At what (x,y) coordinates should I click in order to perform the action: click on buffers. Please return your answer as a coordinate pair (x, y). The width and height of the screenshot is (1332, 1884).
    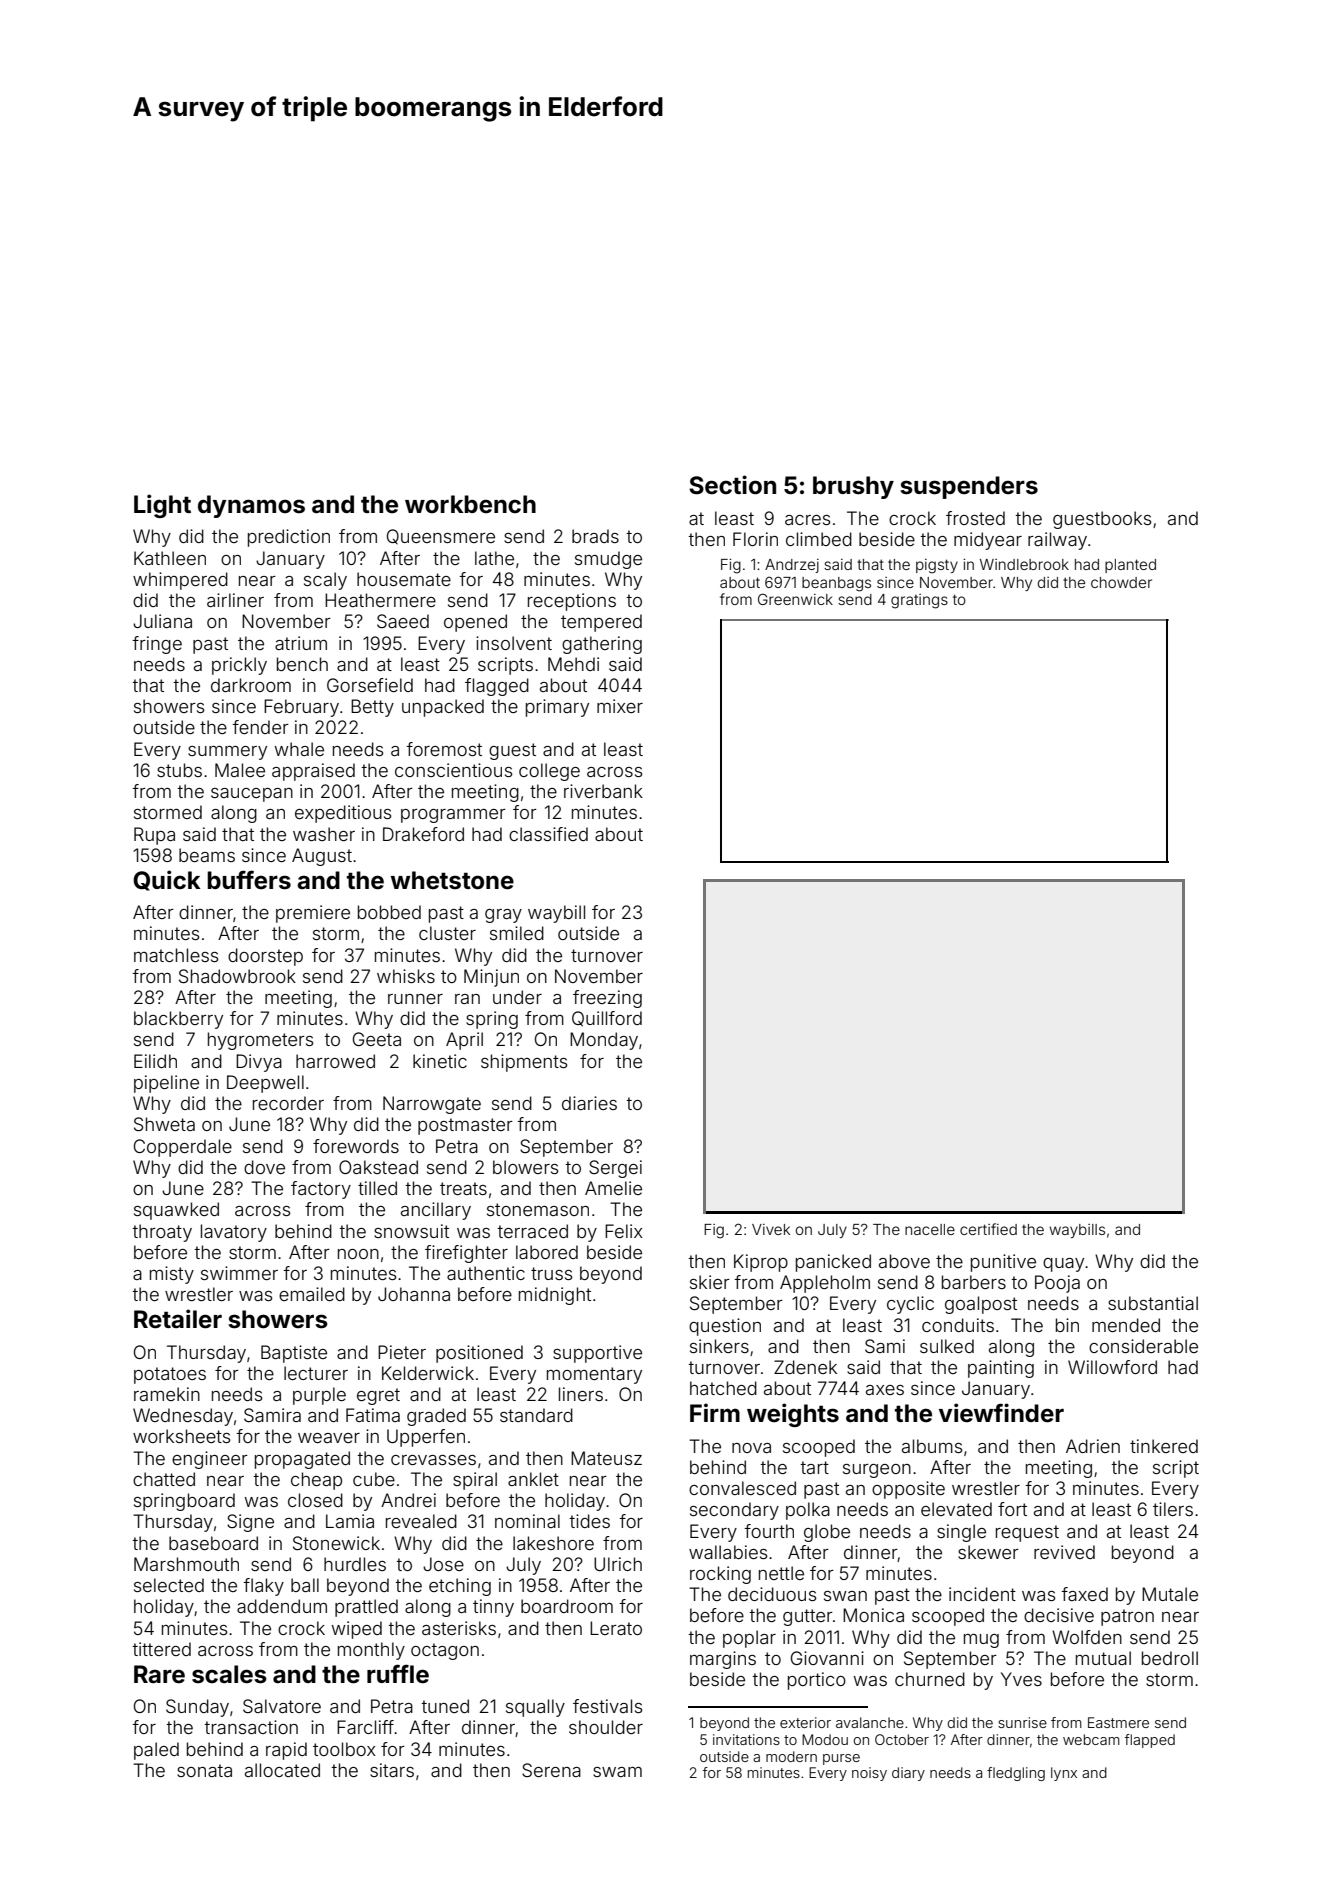
    Looking at the image, I should click on (249, 880).
